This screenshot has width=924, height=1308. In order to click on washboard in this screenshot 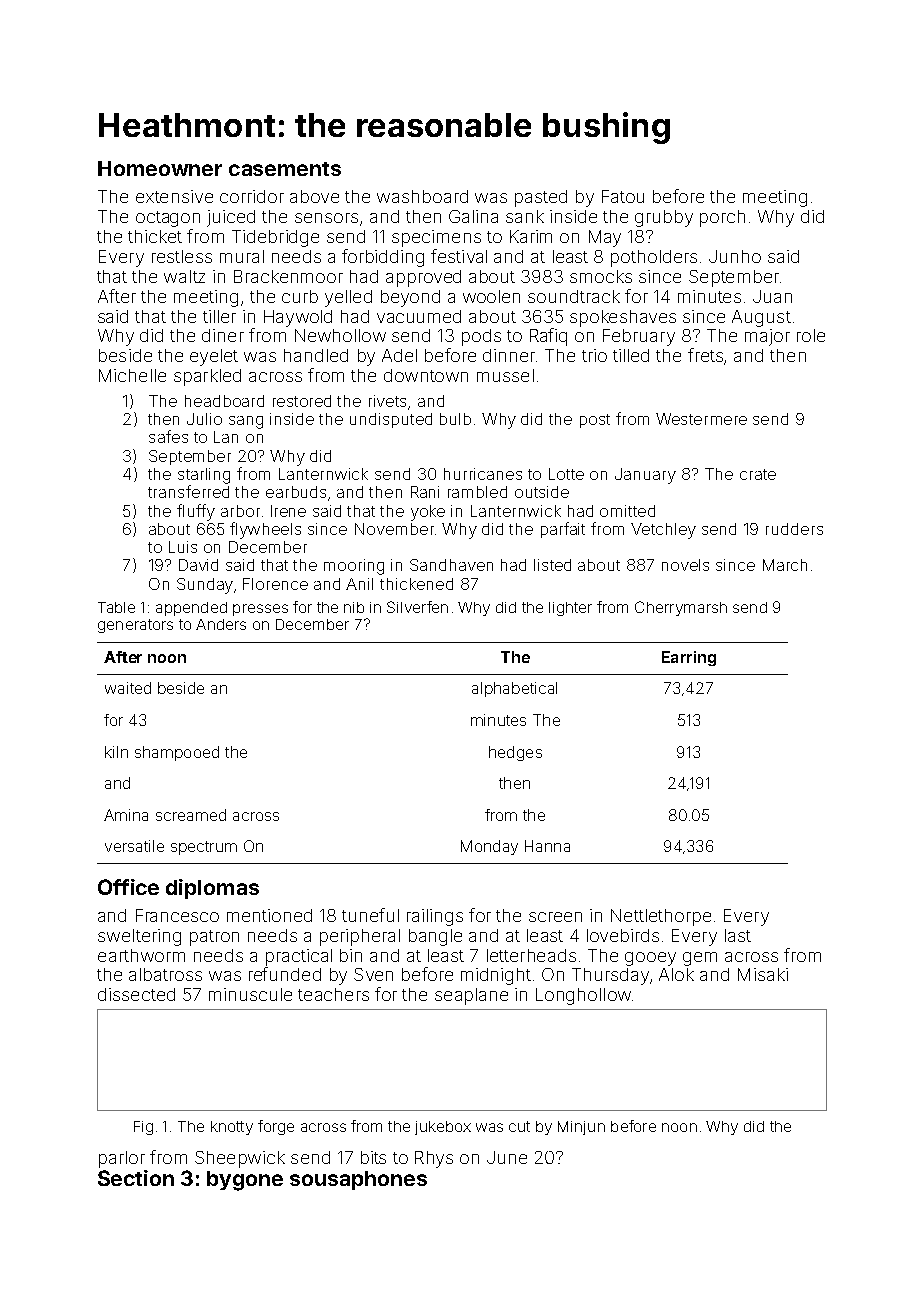, I will do `click(422, 196)`.
